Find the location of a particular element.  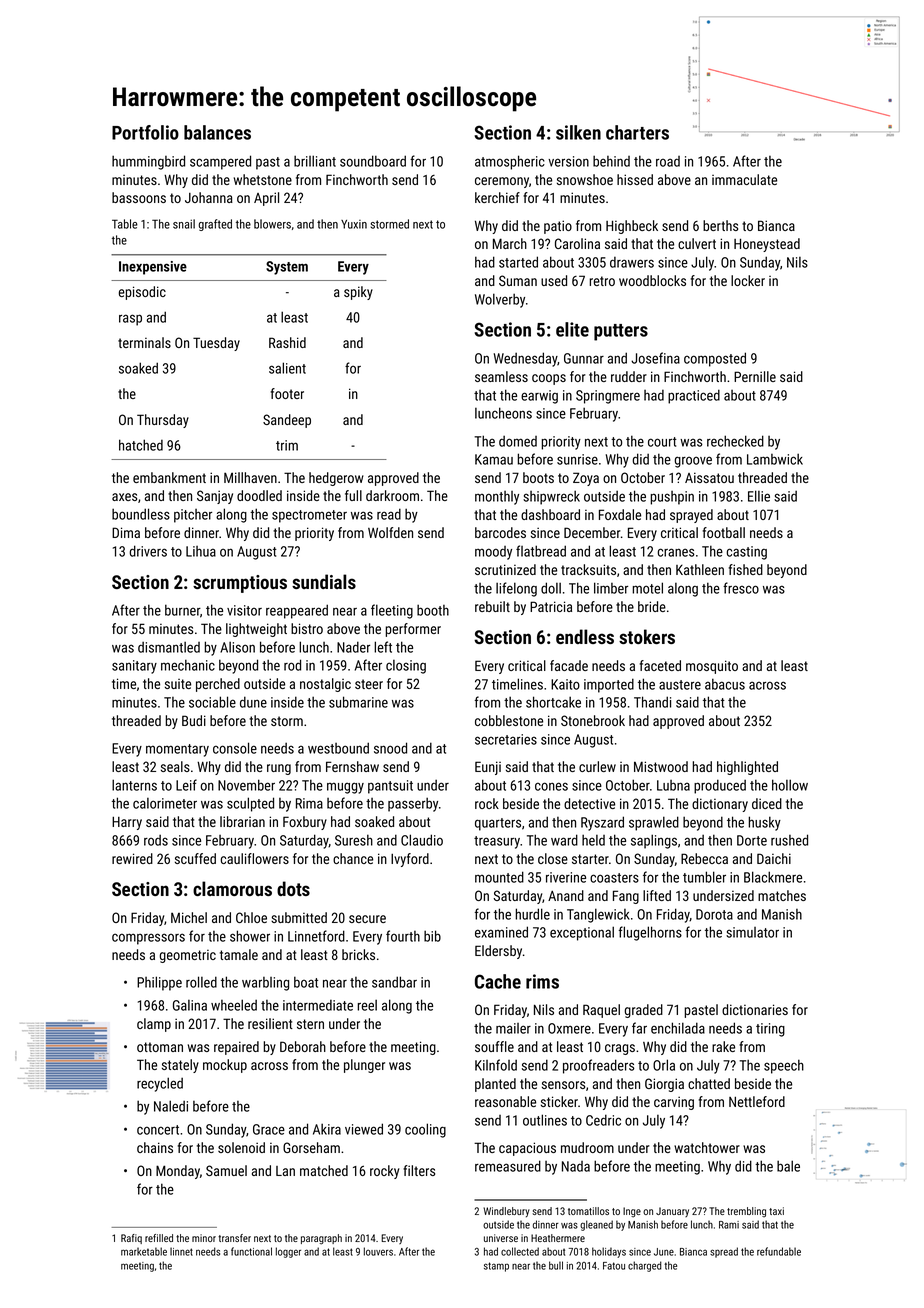

Michel is located at coordinates (189, 917).
